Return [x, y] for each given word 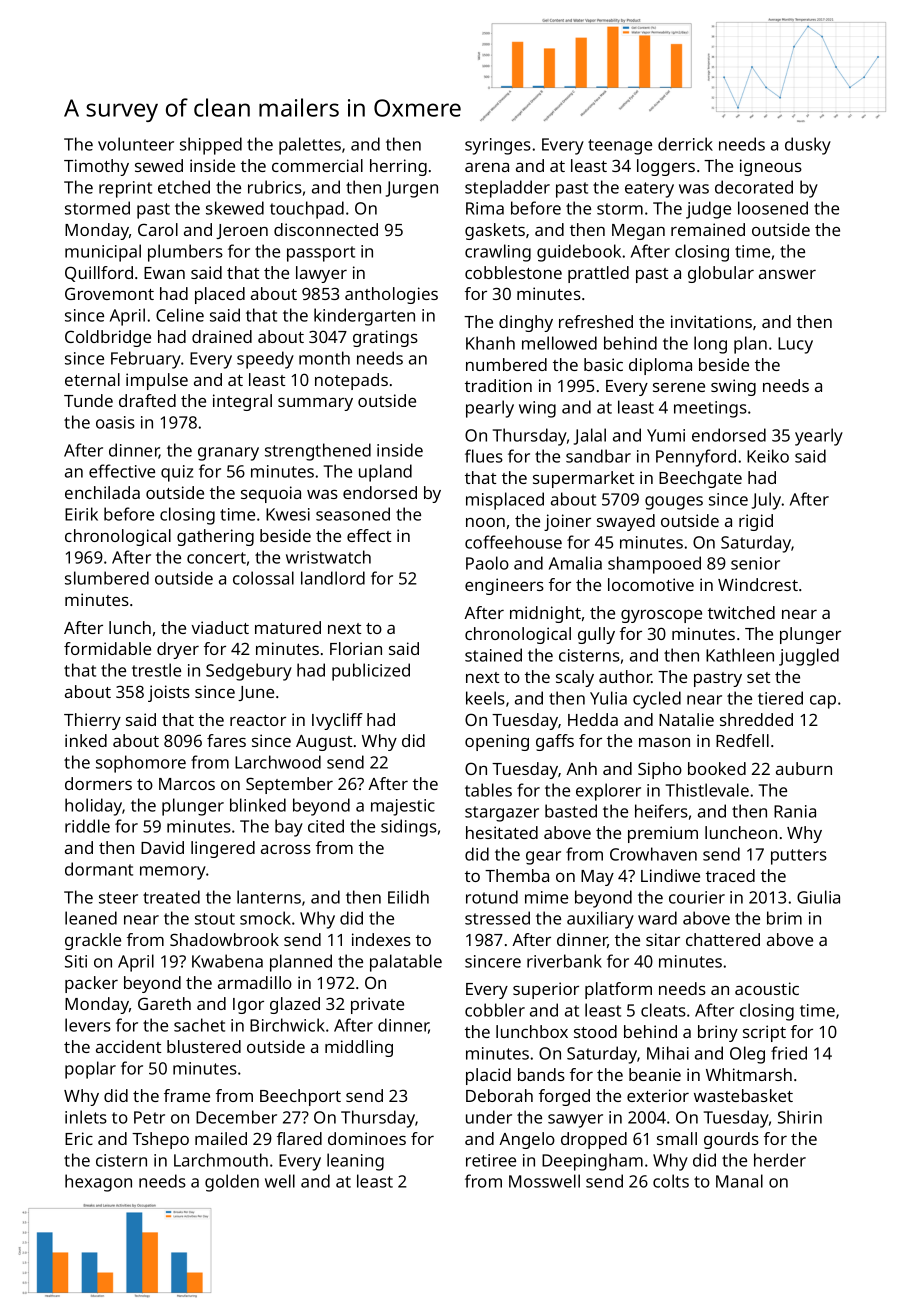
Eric [79, 1138]
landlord [333, 578]
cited [326, 826]
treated [171, 897]
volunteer [136, 144]
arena [487, 167]
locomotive [651, 584]
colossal [263, 578]
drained [222, 336]
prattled [598, 274]
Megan [638, 232]
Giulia [818, 897]
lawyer [321, 274]
